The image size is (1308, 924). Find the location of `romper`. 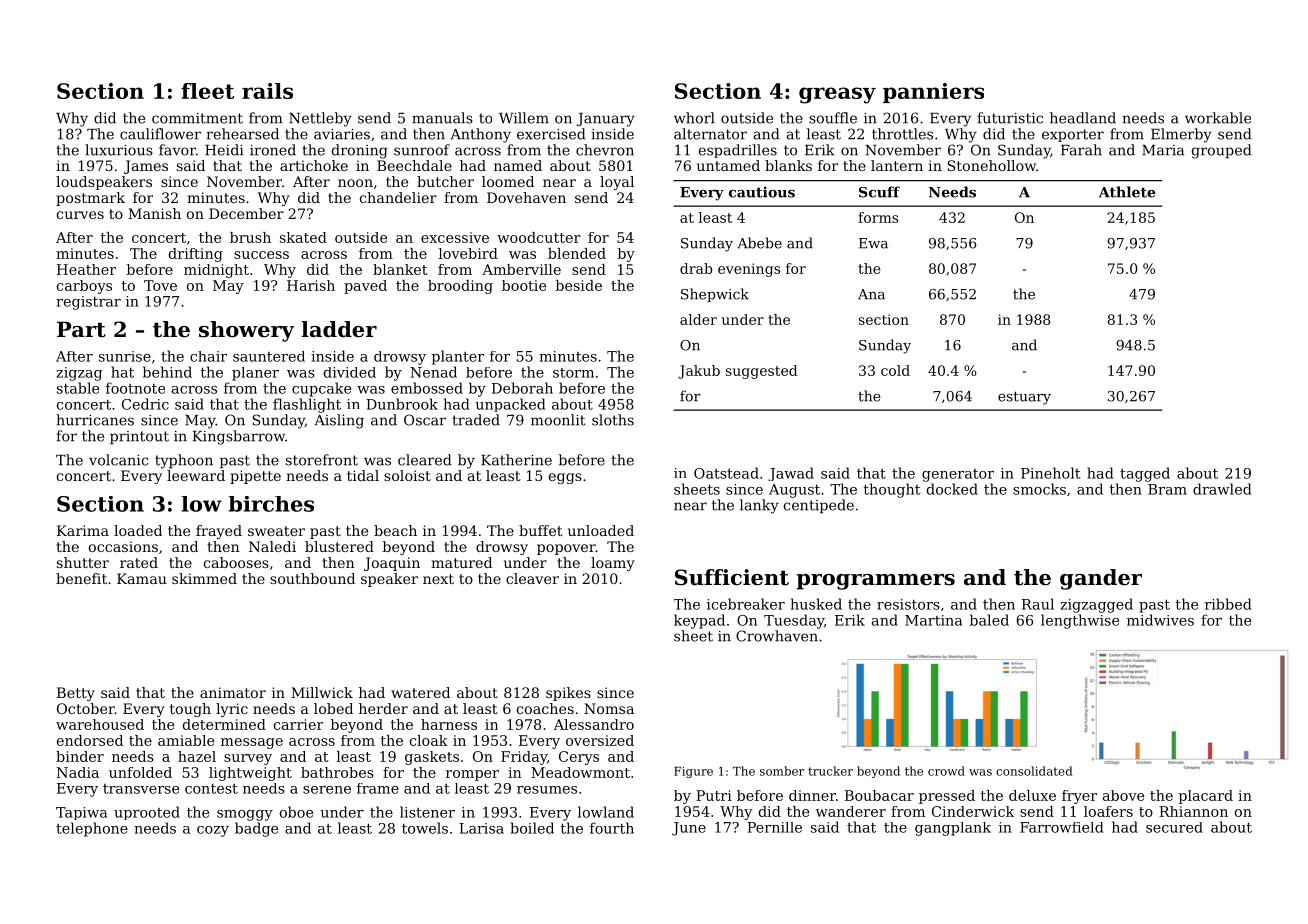

romper is located at coordinates (472, 775).
